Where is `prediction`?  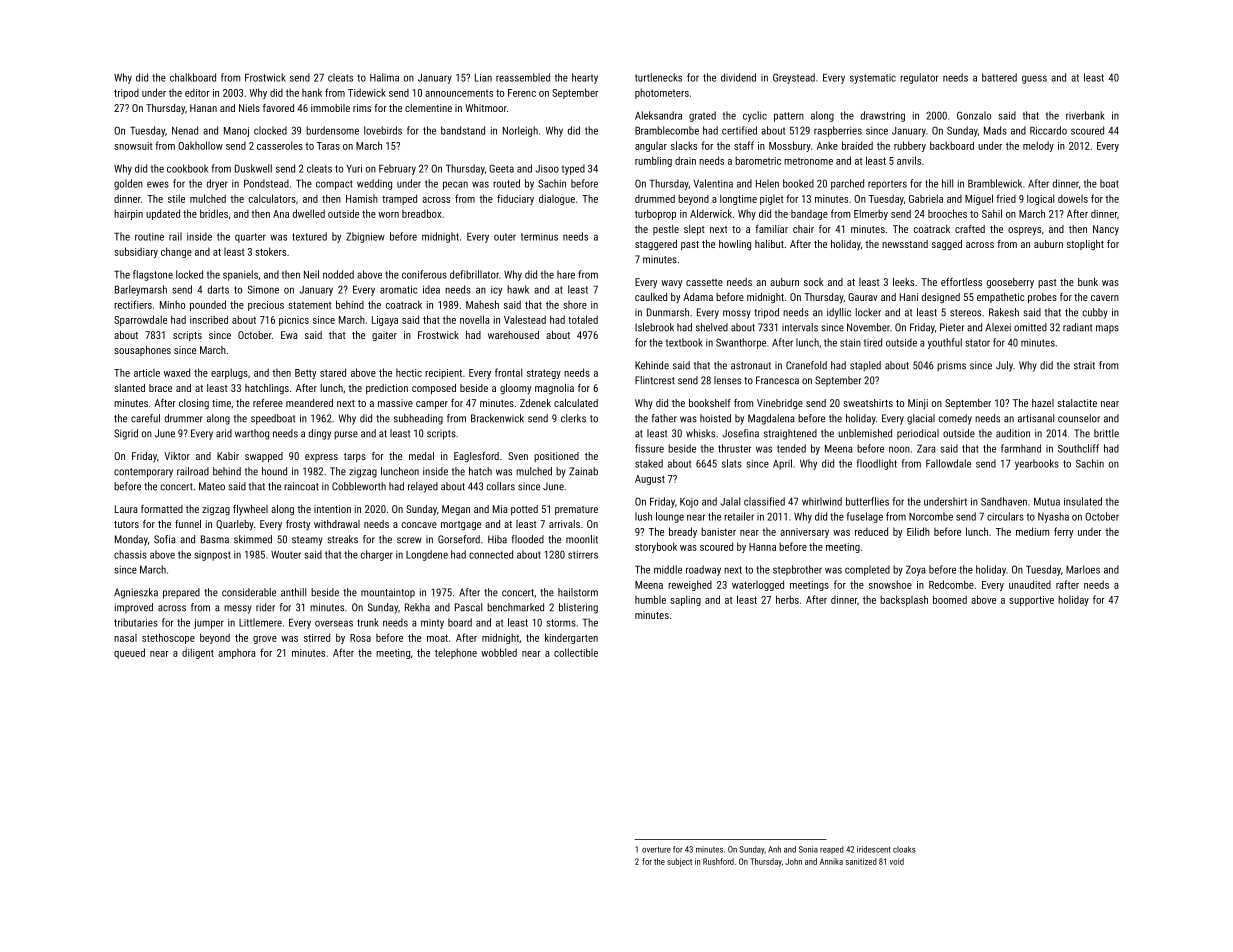 prediction is located at coordinates (387, 389).
